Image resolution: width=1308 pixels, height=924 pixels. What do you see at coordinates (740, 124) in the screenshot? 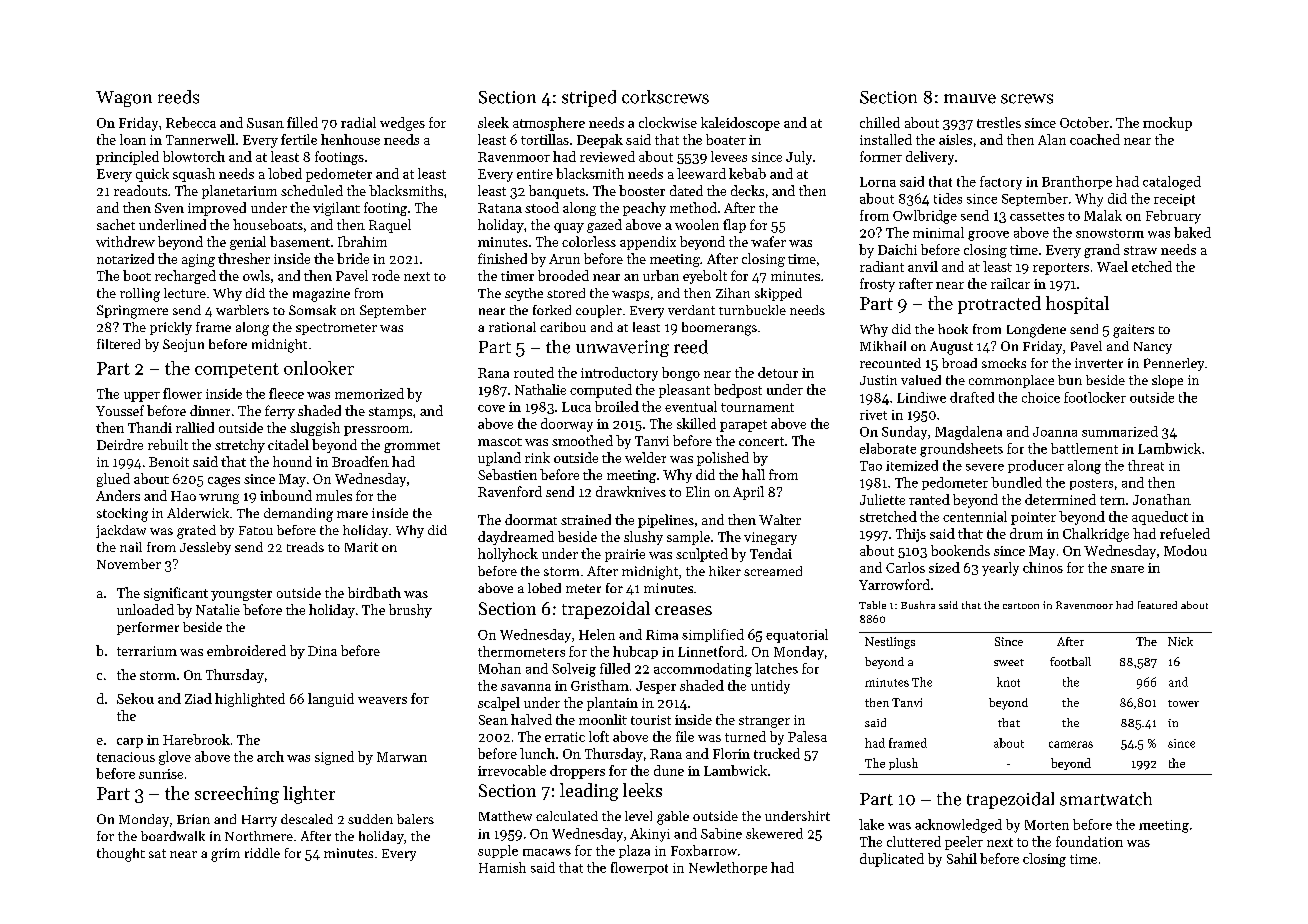
I see `kaleidoscope` at bounding box center [740, 124].
